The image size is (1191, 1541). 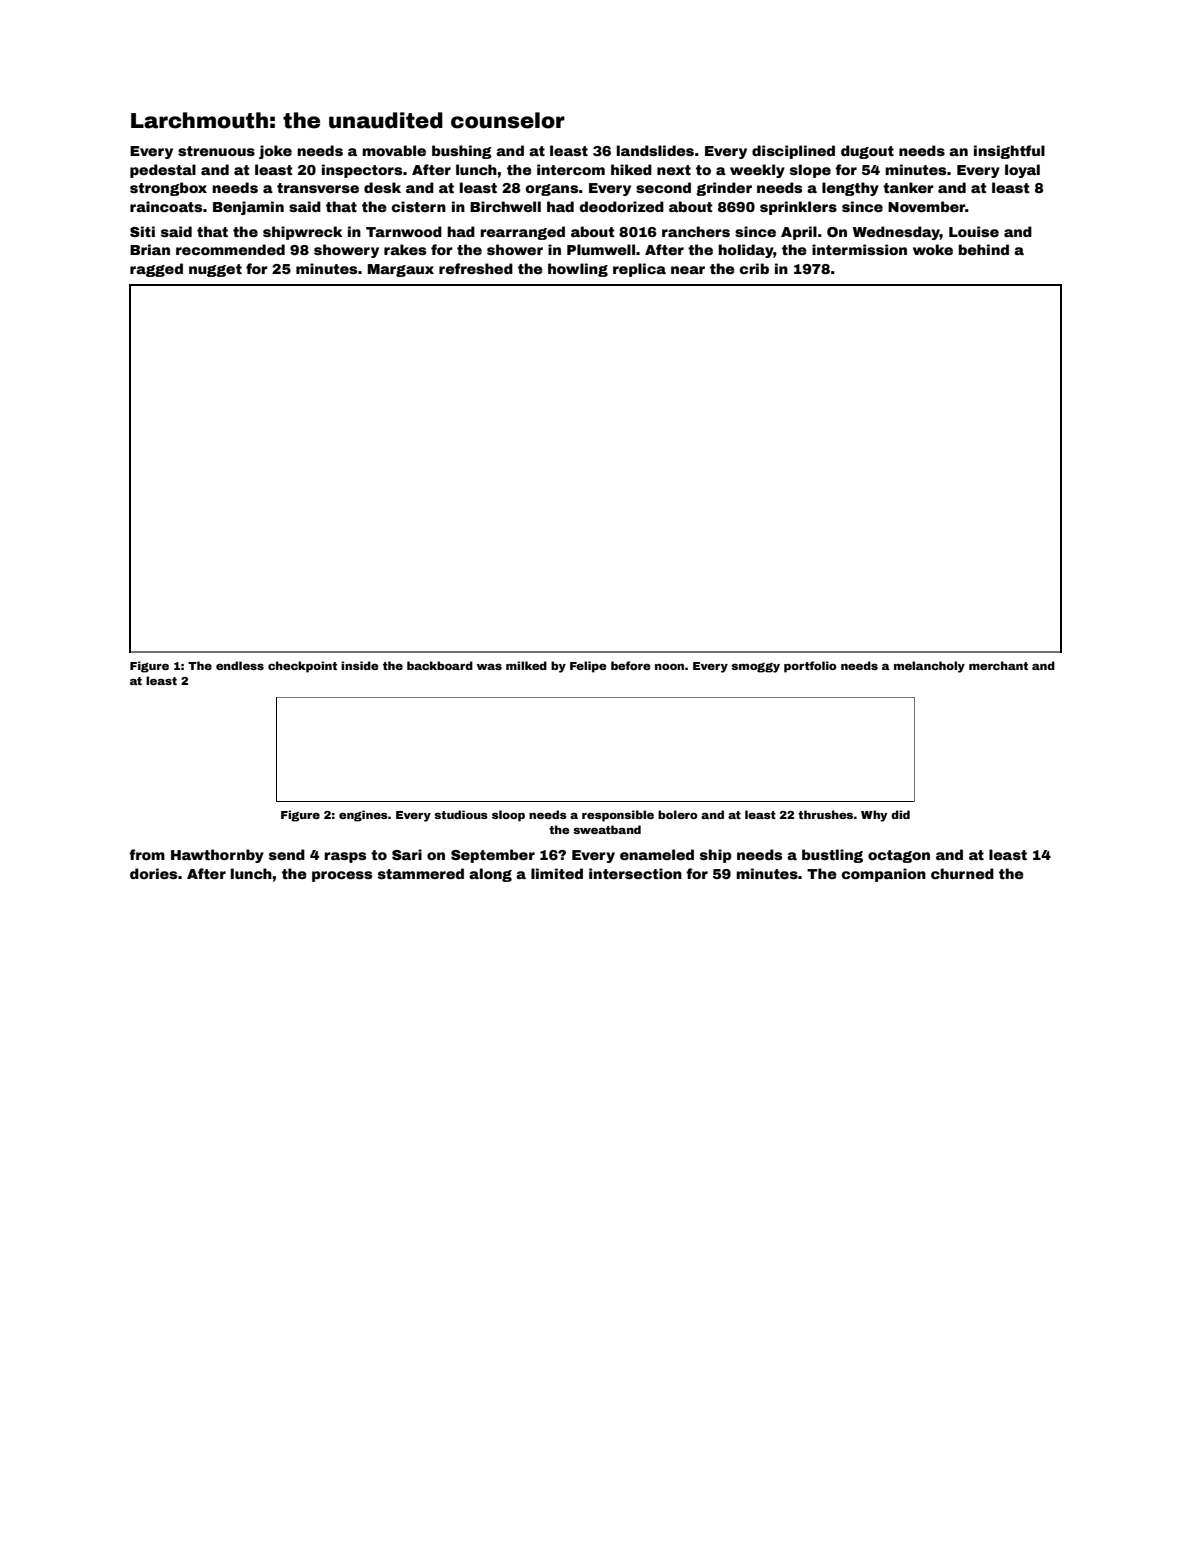 What do you see at coordinates (754, 268) in the screenshot?
I see `crib` at bounding box center [754, 268].
